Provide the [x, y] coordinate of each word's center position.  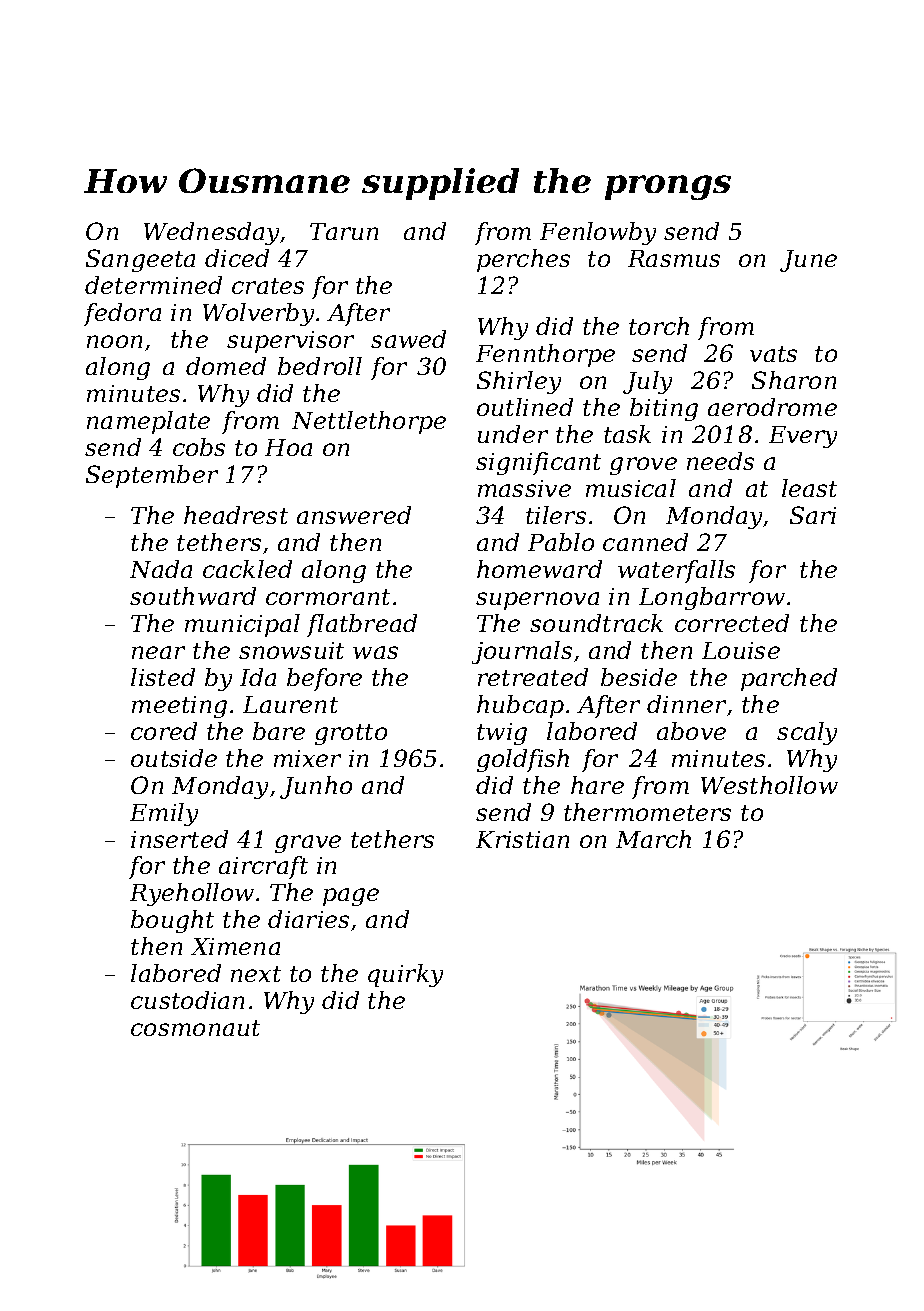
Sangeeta [140, 260]
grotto [351, 734]
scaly [807, 733]
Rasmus [674, 258]
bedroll [320, 366]
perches [523, 260]
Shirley [519, 382]
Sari [813, 515]
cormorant [328, 597]
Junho [316, 787]
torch [659, 326]
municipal [242, 625]
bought [172, 921]
